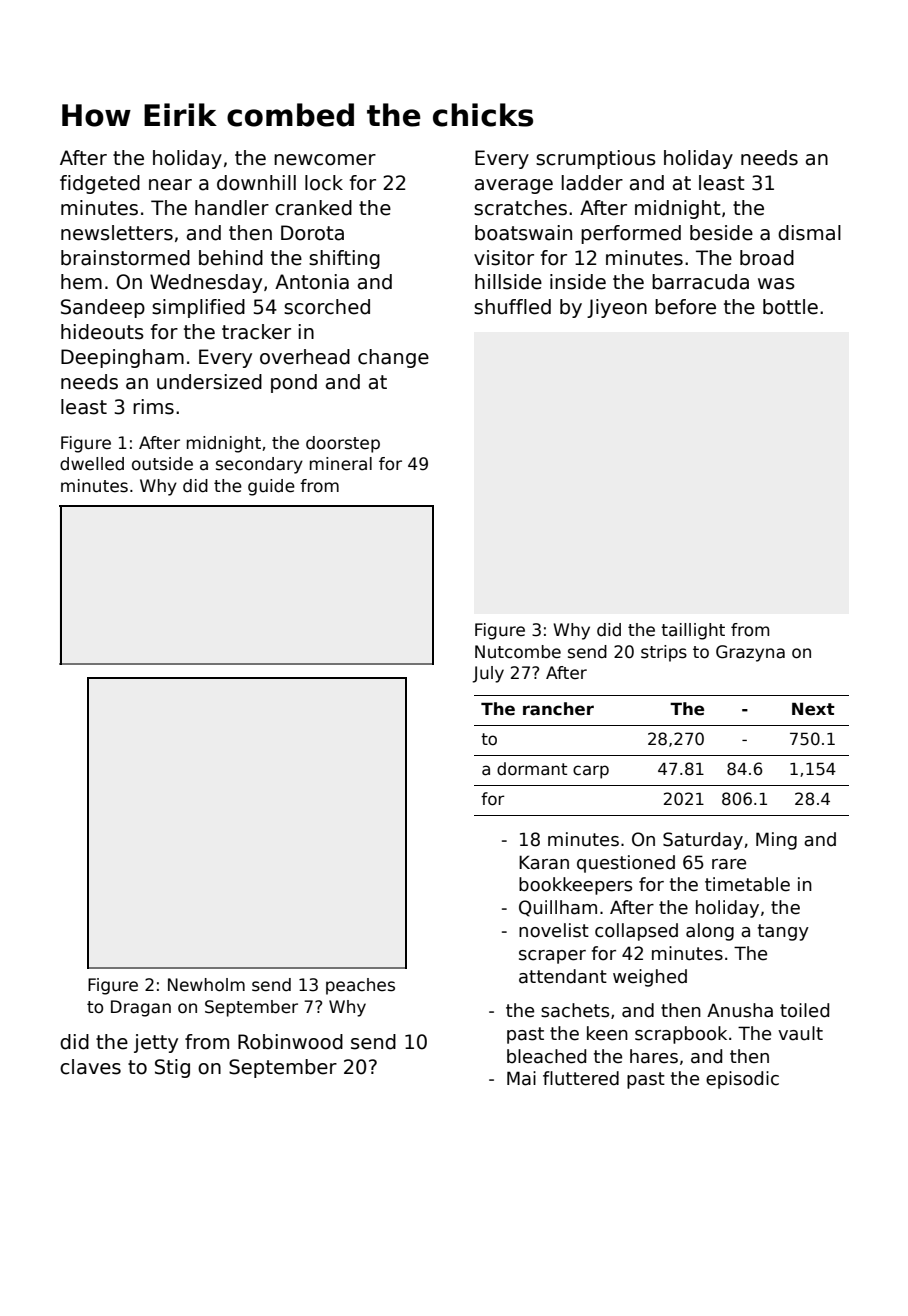  Describe the element at coordinates (750, 653) in the screenshot. I see `Grazyna` at that location.
